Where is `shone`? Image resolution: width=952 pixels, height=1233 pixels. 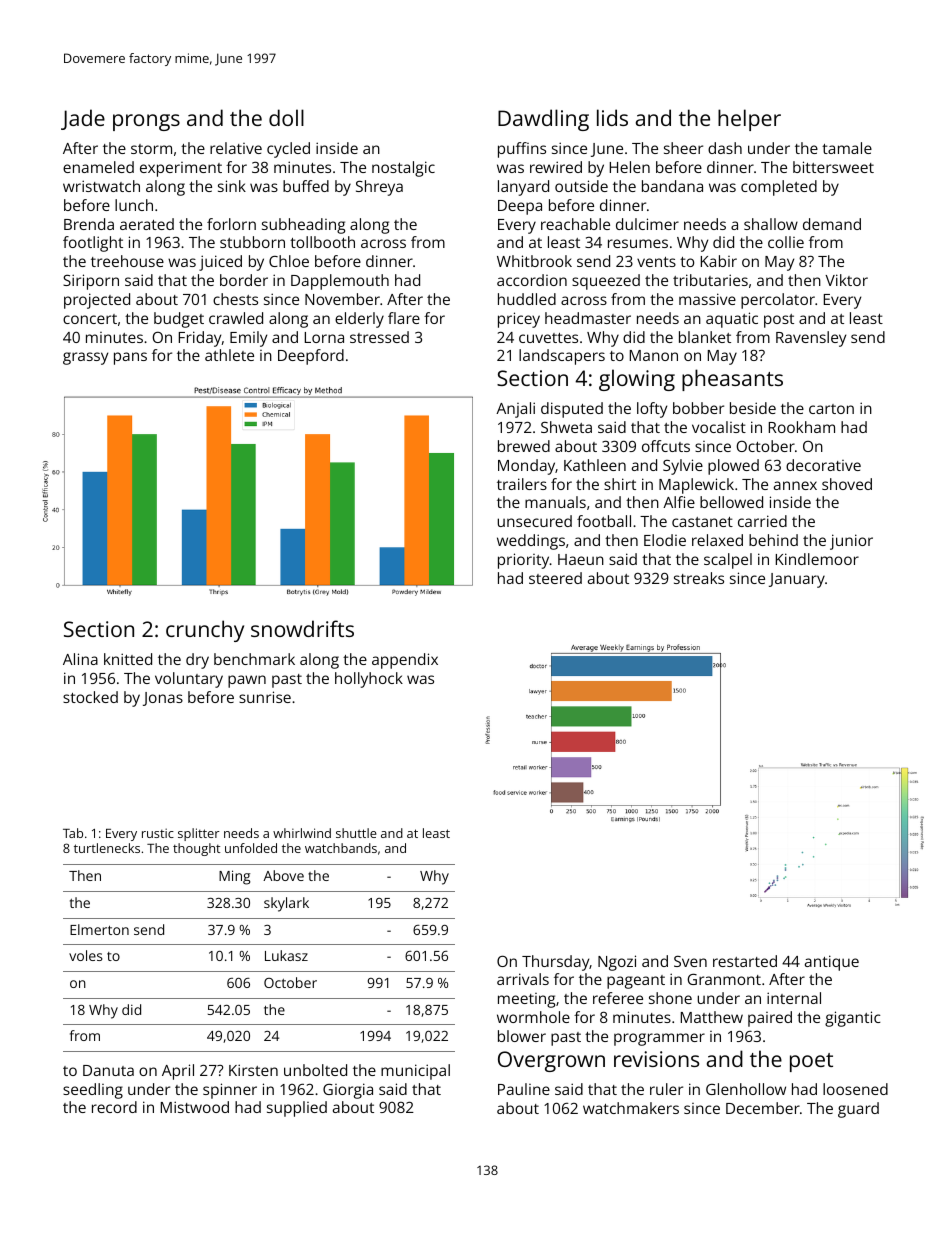
shone is located at coordinates (670, 998).
